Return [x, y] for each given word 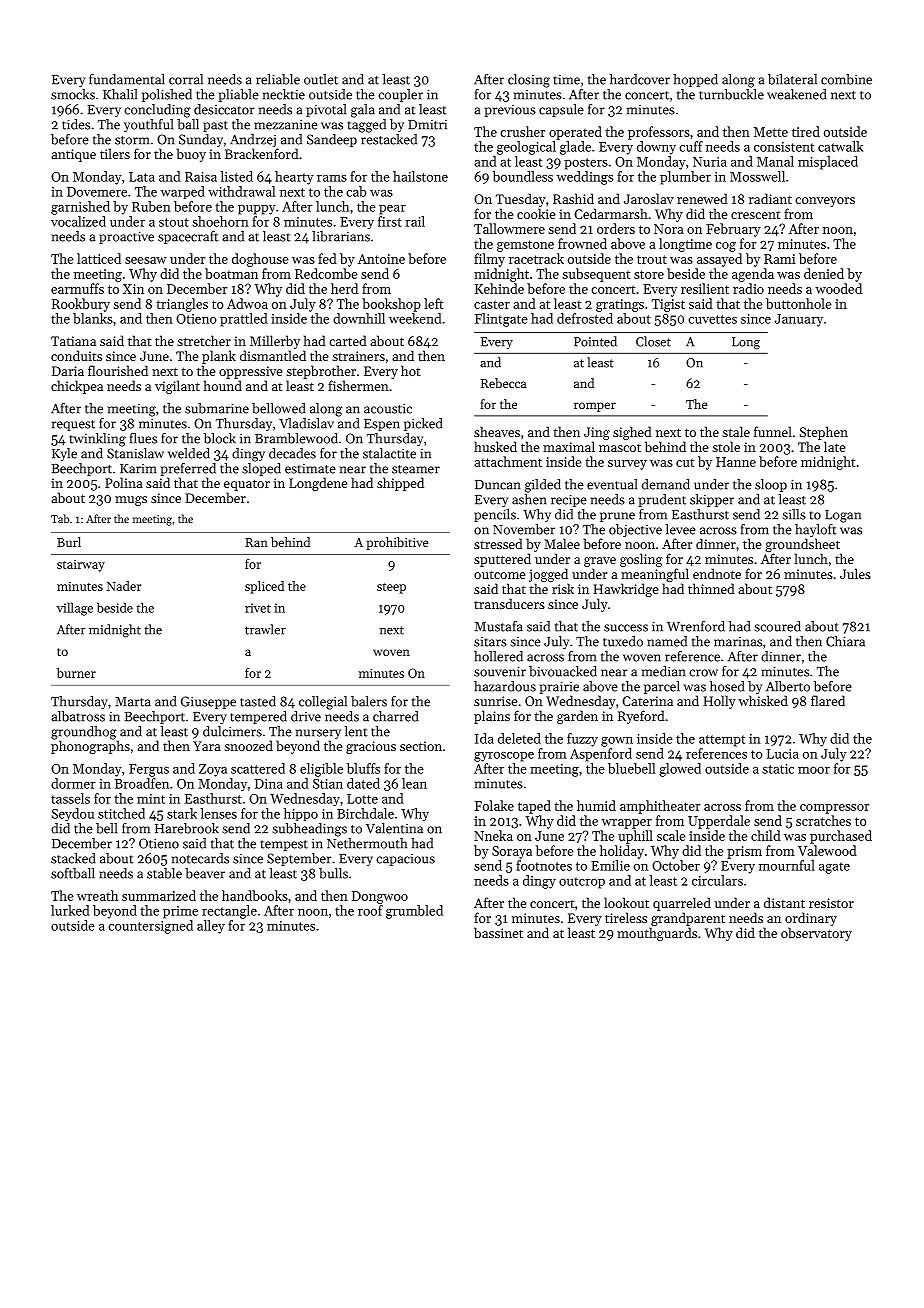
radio [748, 288]
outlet [321, 79]
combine [846, 79]
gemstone [525, 246]
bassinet [498, 932]
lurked [70, 910]
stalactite [389, 453]
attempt [722, 741]
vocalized [78, 221]
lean [414, 783]
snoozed [248, 745]
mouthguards [657, 934]
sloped [261, 469]
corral [186, 79]
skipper [712, 500]
